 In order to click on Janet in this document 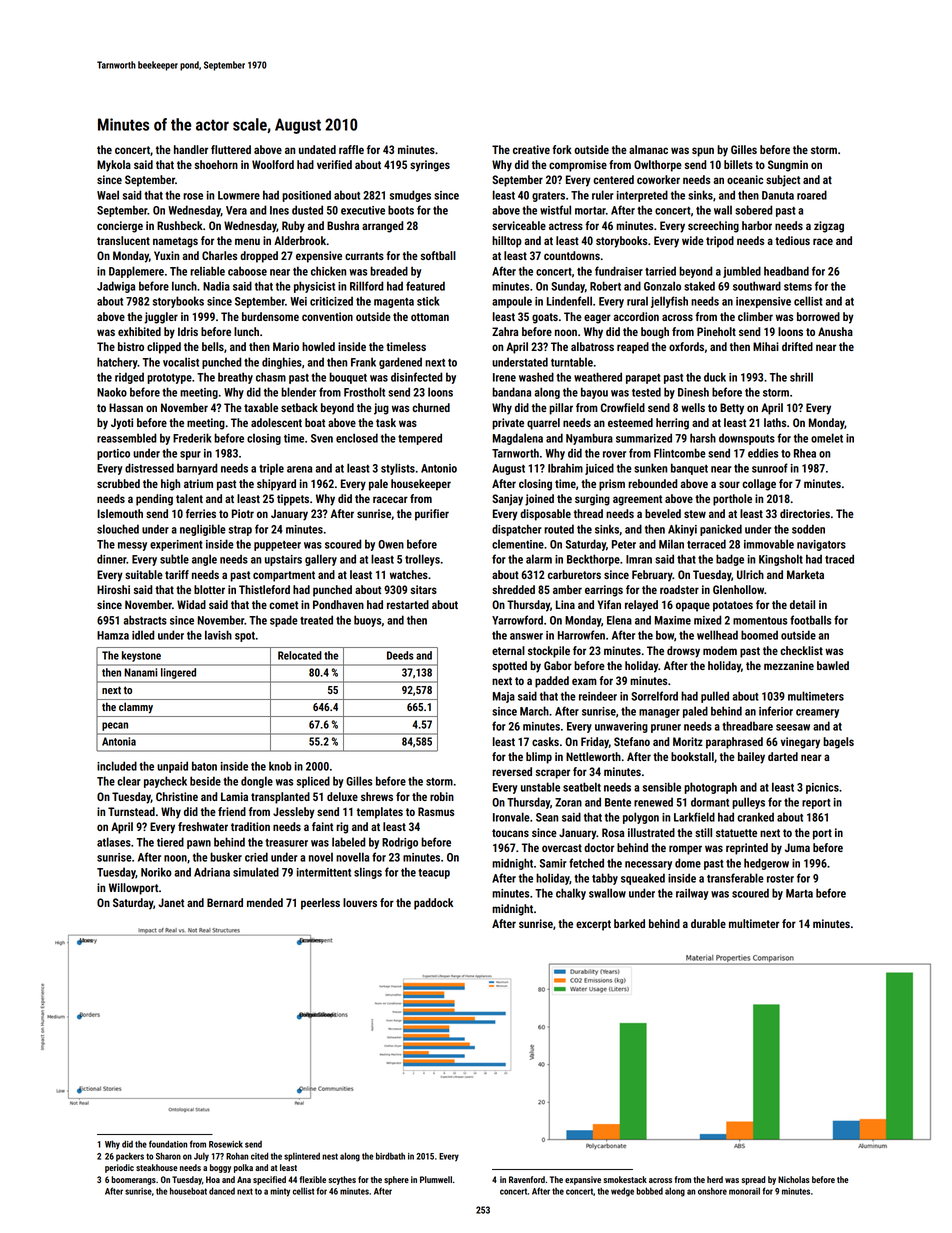, I will do `click(171, 902)`.
